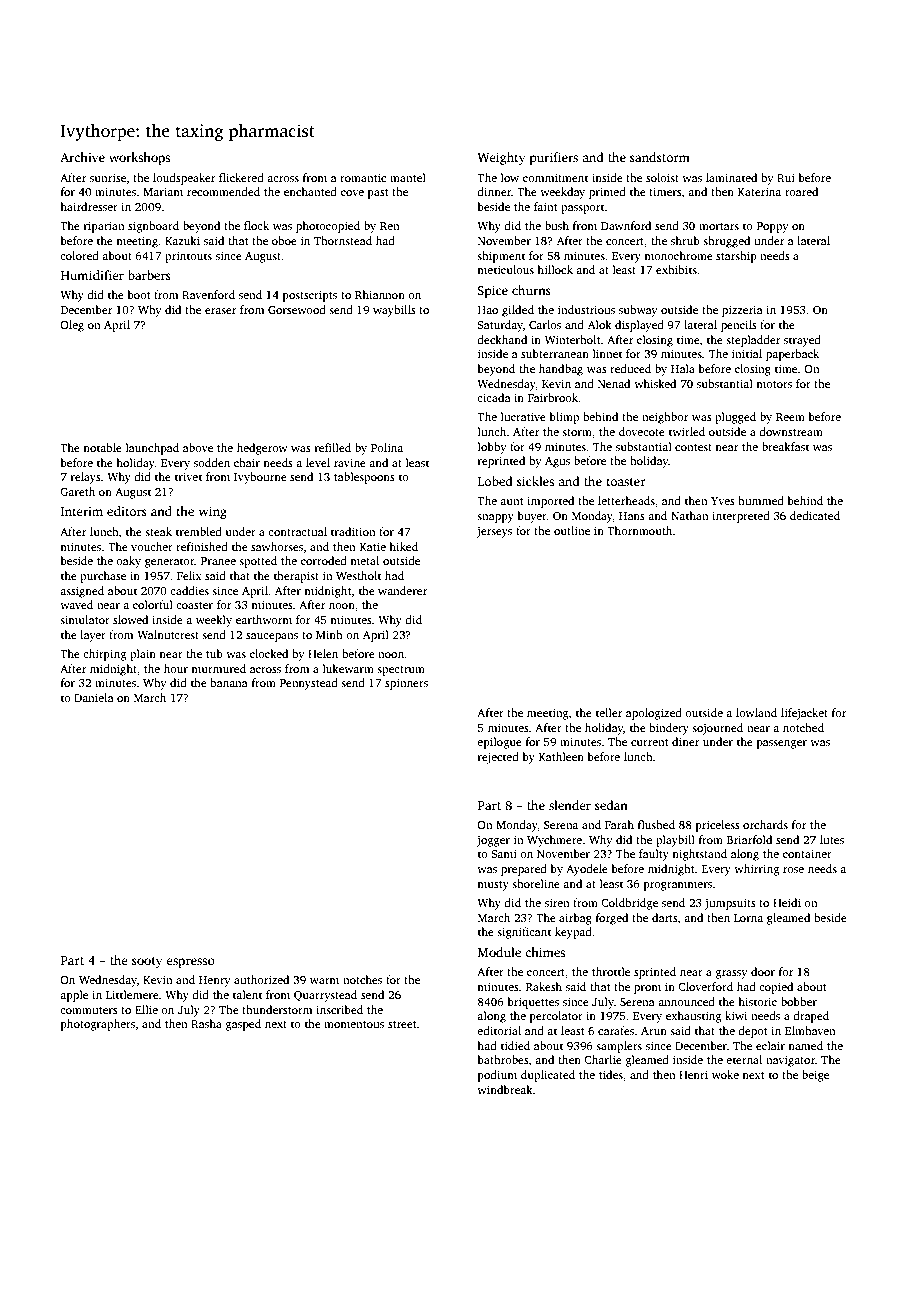 This page has width=908, height=1316. Describe the element at coordinates (147, 962) in the page. I see `sooty` at that location.
